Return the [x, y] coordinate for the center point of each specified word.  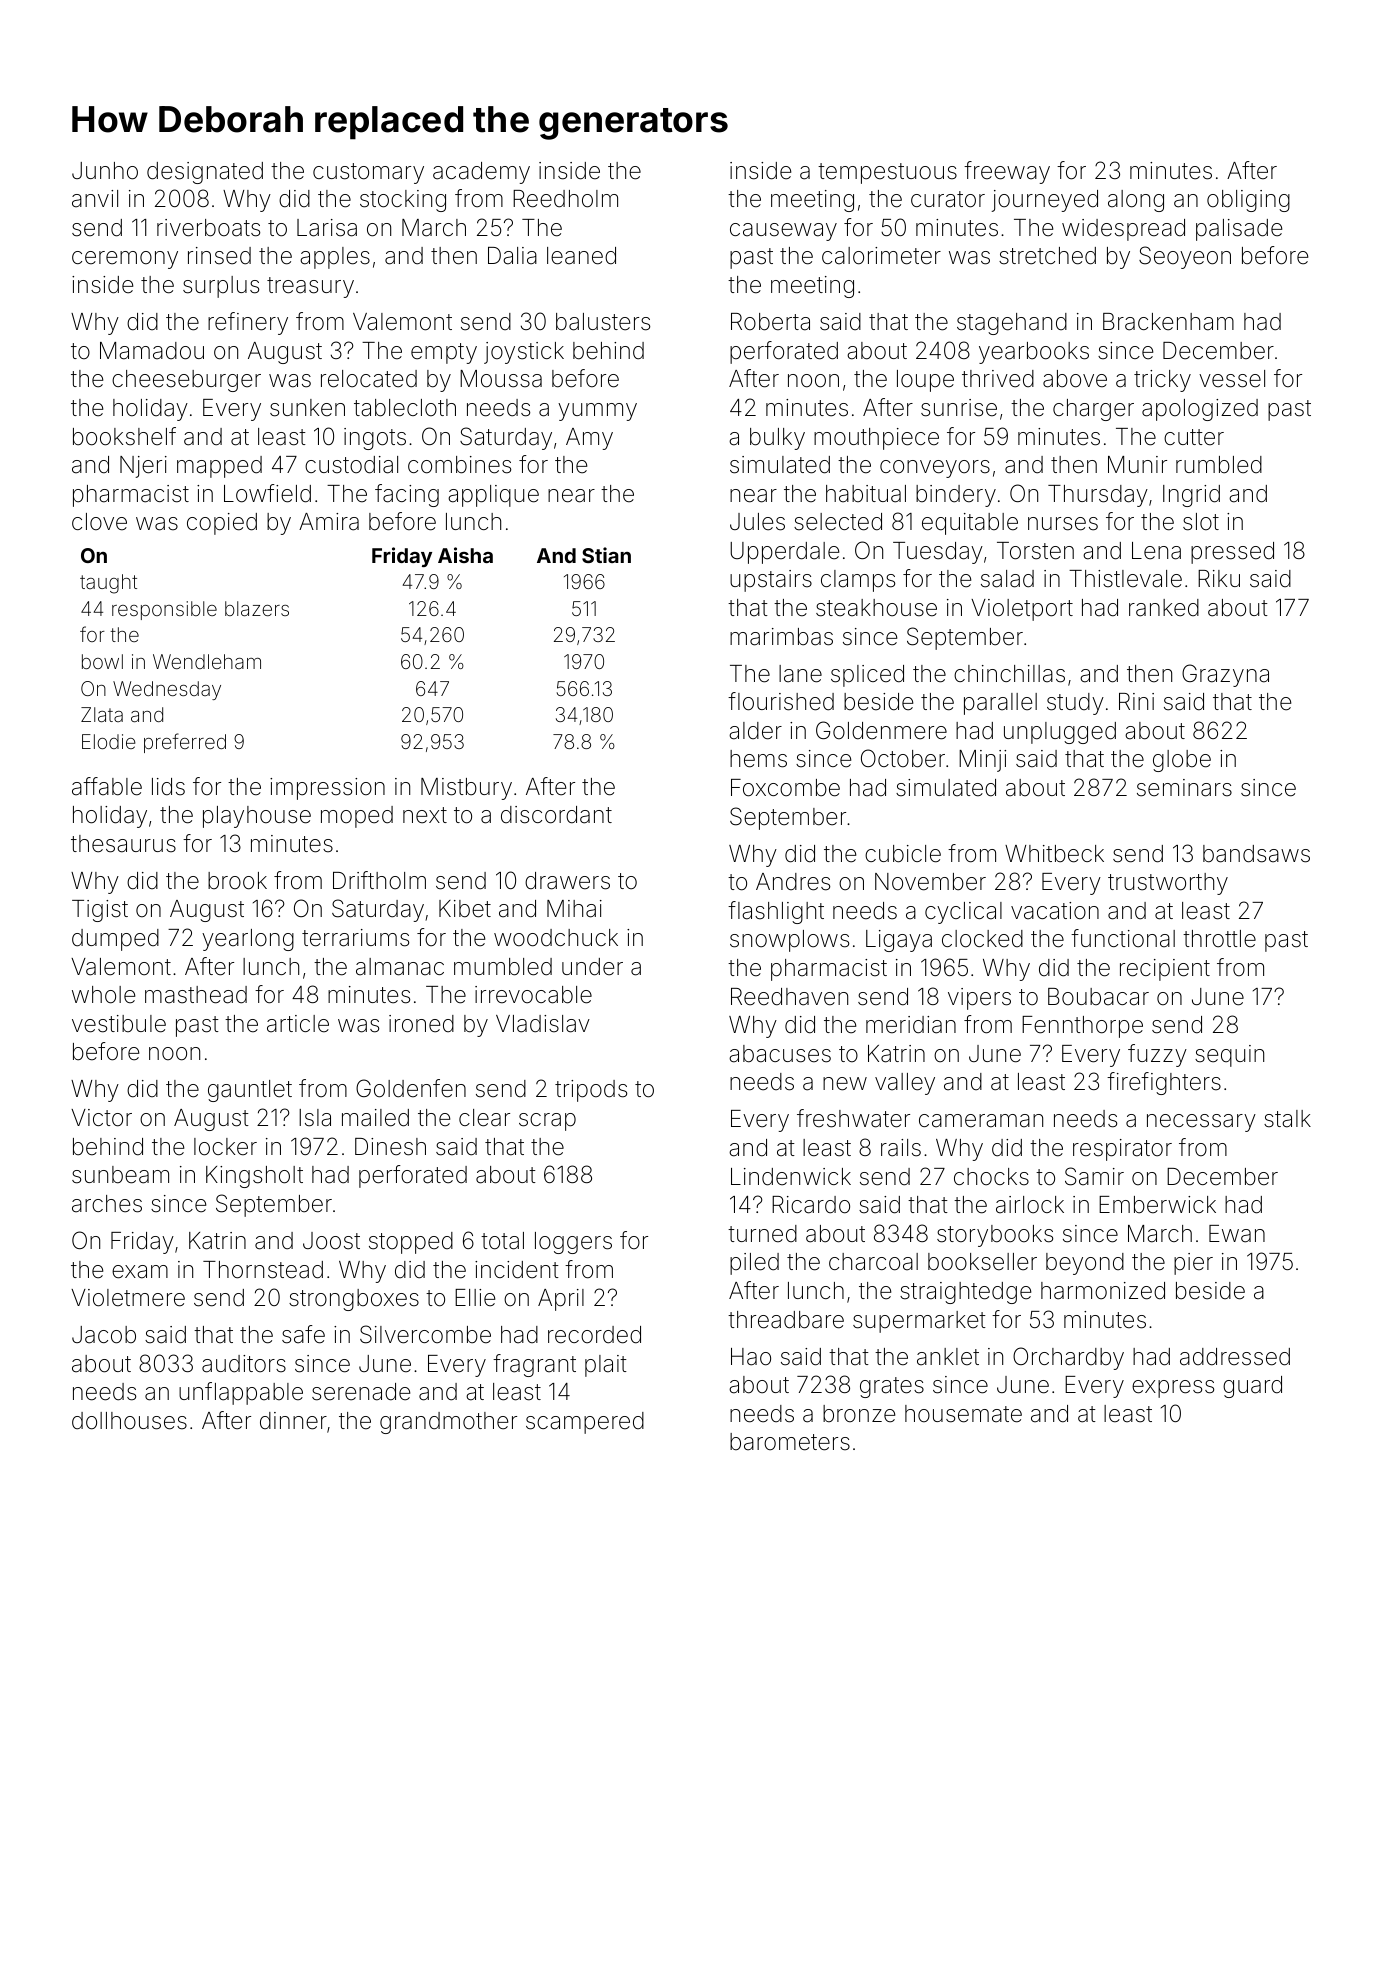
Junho [105, 171]
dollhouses [129, 1421]
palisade [1239, 230]
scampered [585, 1423]
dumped [115, 940]
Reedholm [565, 199]
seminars [1184, 788]
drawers [567, 881]
